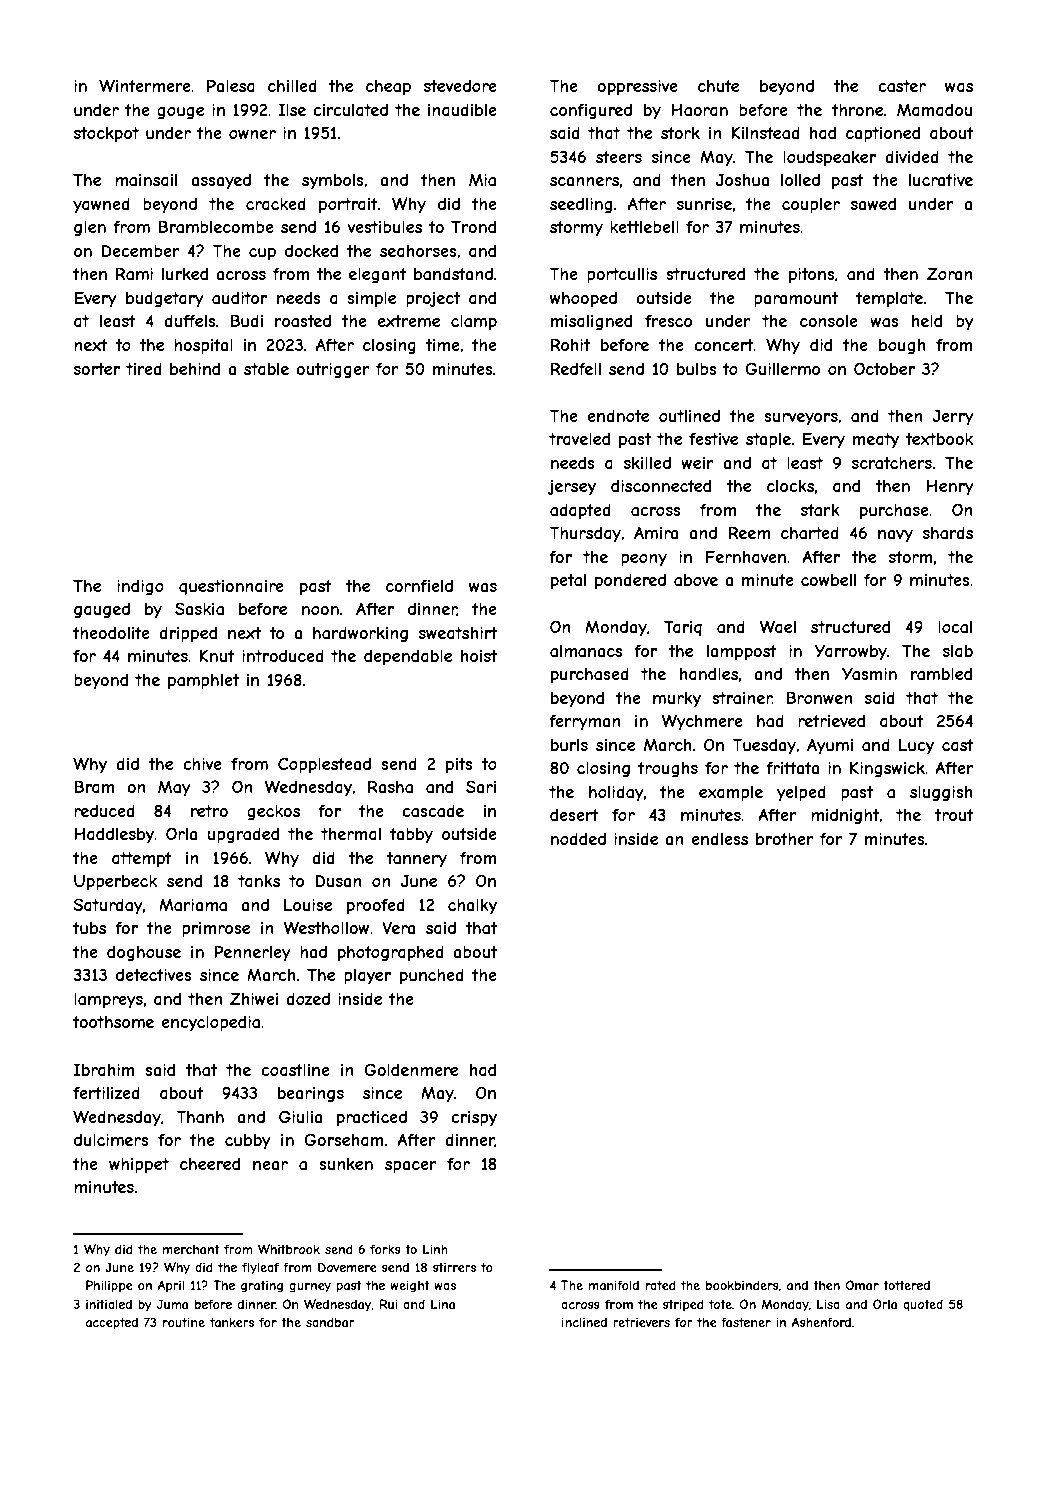 The image size is (1047, 1488). I want to click on oppressive, so click(637, 87).
